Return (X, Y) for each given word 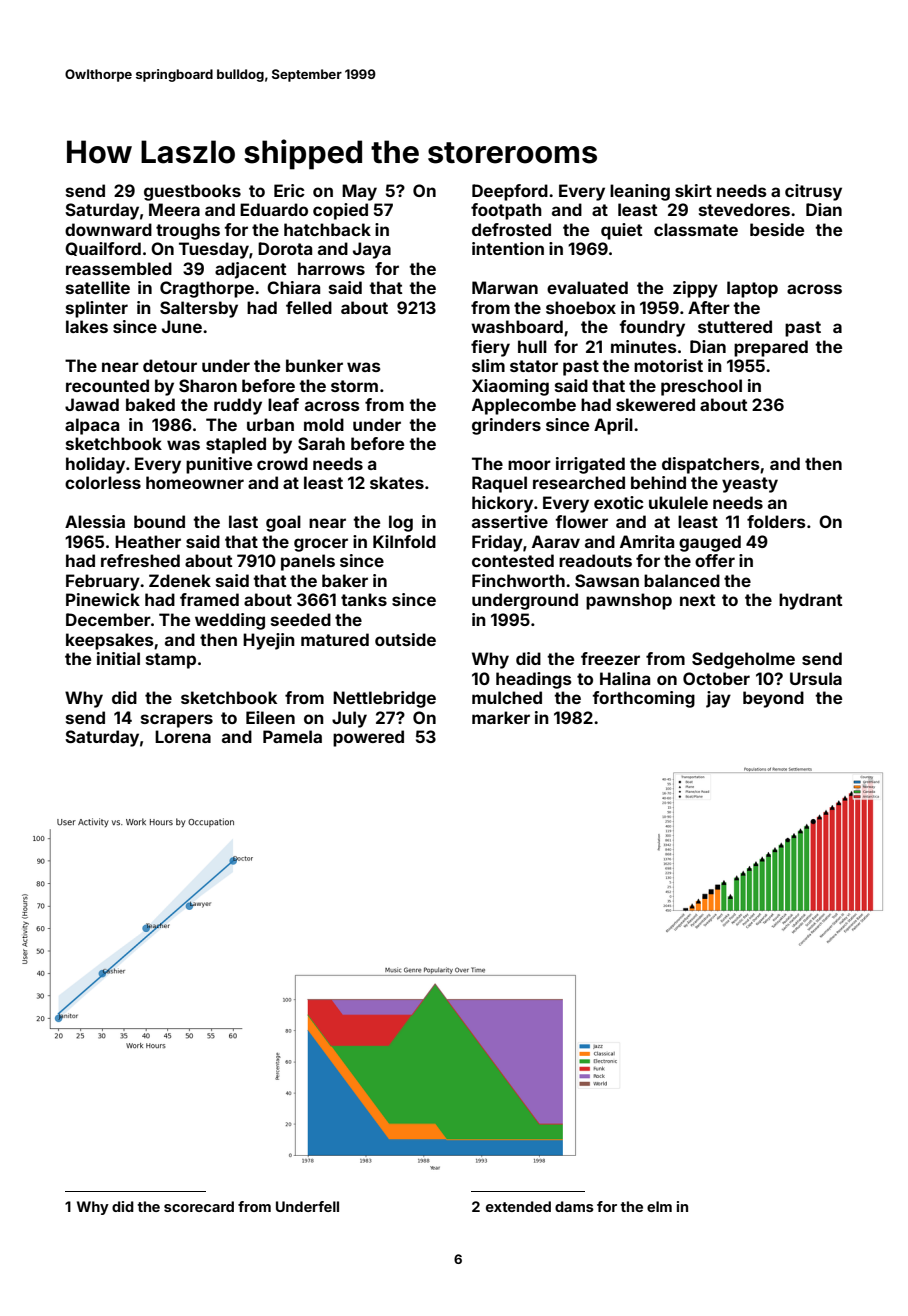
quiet (621, 231)
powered (368, 738)
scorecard (199, 1206)
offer (715, 560)
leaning (640, 192)
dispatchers (711, 465)
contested (513, 560)
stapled (236, 445)
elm (659, 1206)
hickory (502, 504)
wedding (230, 621)
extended (518, 1206)
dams (574, 1206)
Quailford (103, 249)
